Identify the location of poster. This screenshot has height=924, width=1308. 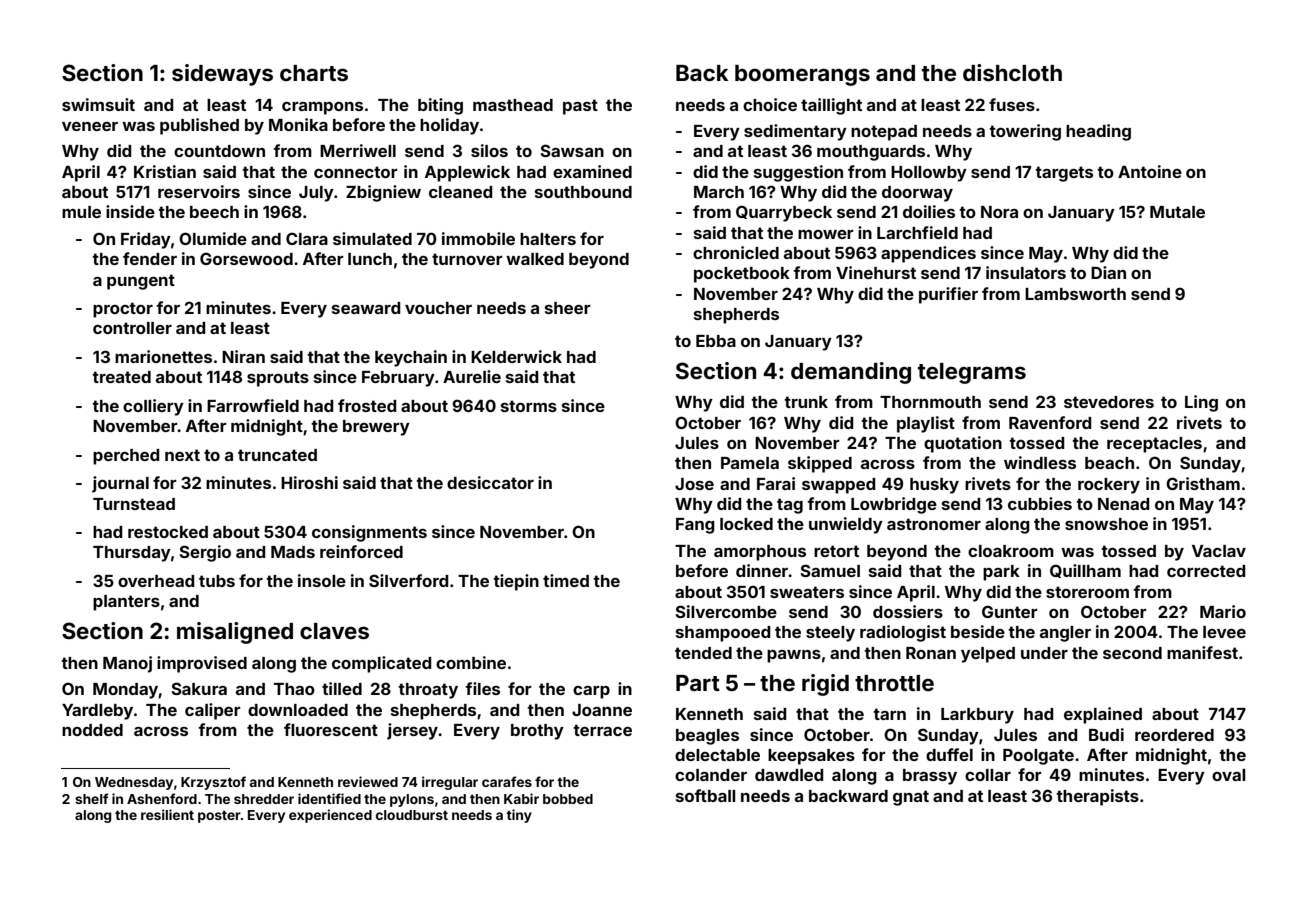
(219, 816).
